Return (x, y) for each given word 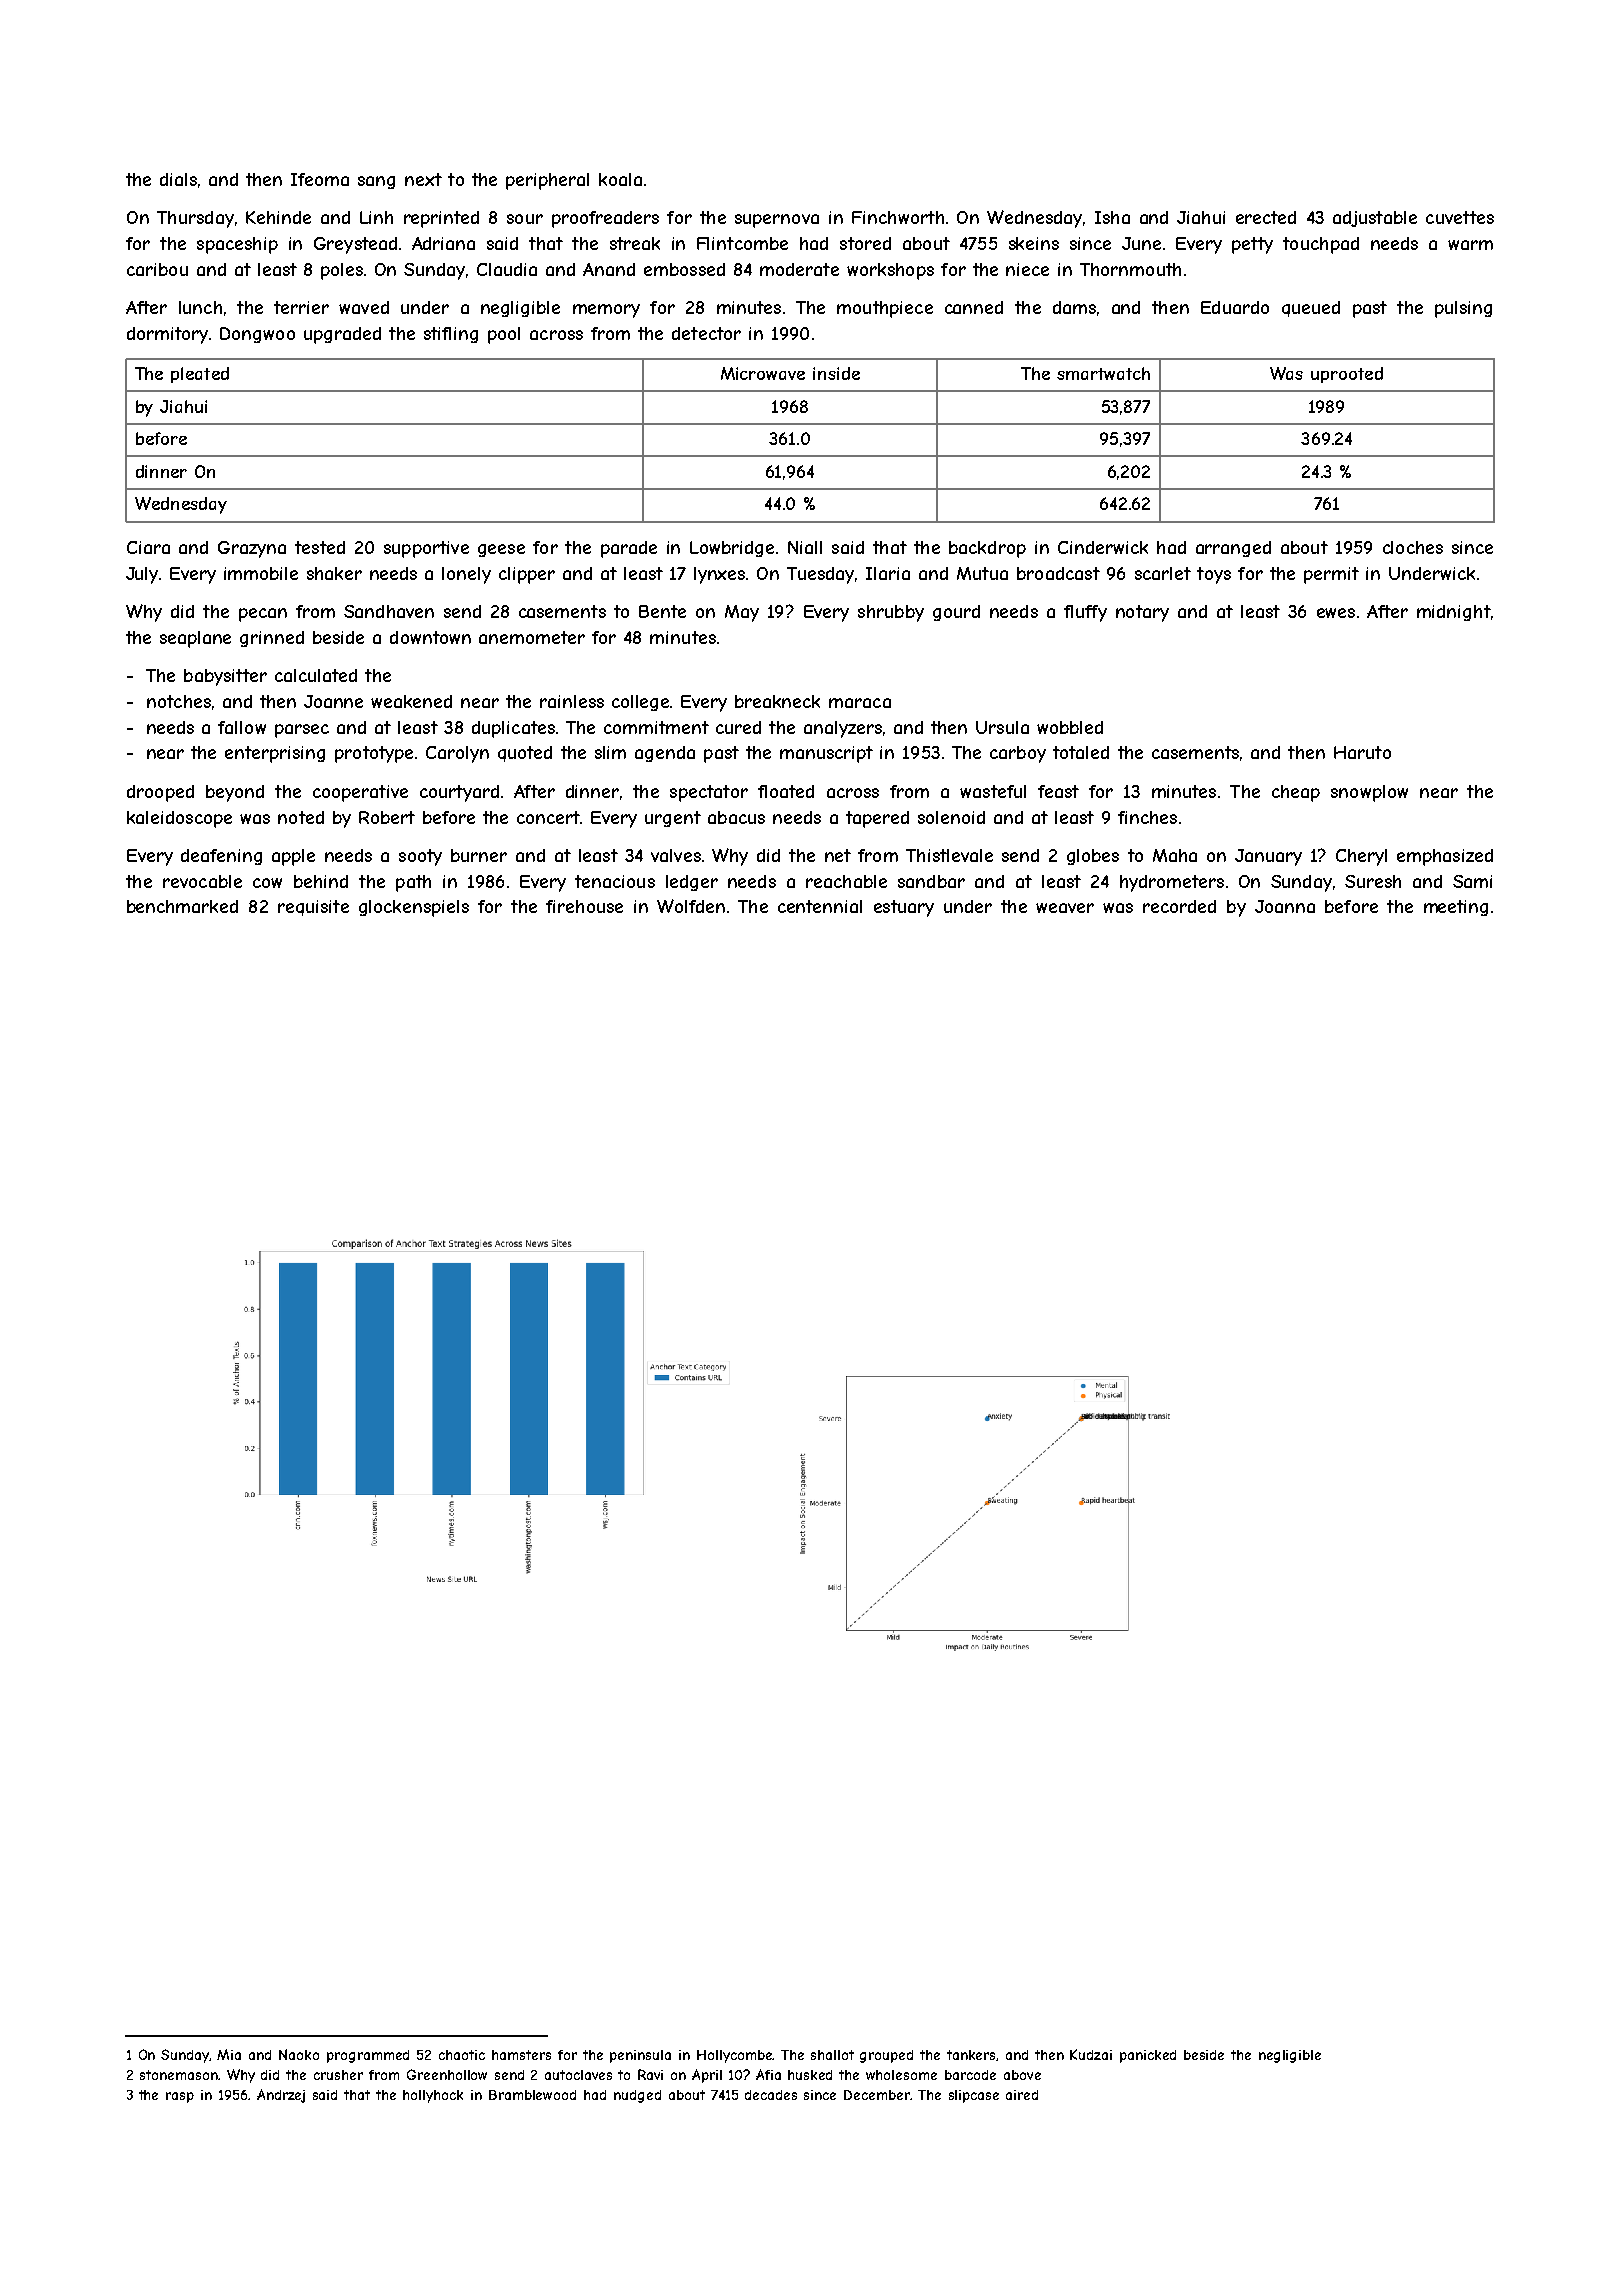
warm (1470, 245)
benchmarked (182, 906)
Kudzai (1091, 2054)
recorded (1179, 906)
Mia (229, 2054)
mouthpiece (885, 309)
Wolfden (691, 906)
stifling (451, 335)
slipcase (974, 2096)
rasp (180, 2097)
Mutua (982, 573)
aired (1022, 2095)
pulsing (1463, 309)
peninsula (640, 2056)
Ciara (148, 547)
